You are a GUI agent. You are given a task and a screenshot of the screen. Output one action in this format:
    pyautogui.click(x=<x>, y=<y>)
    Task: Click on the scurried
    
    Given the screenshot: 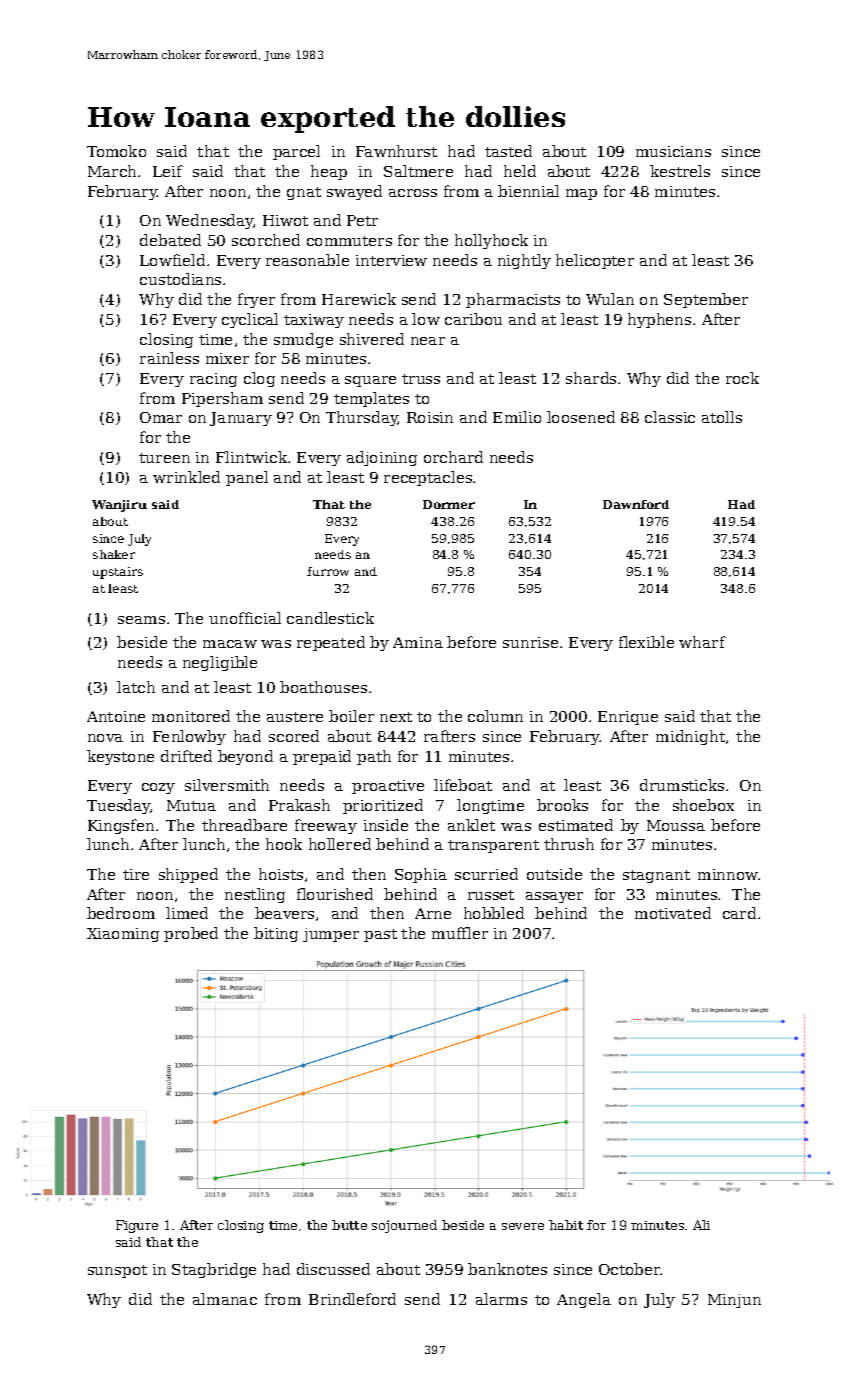 What is the action you would take?
    pyautogui.click(x=486, y=874)
